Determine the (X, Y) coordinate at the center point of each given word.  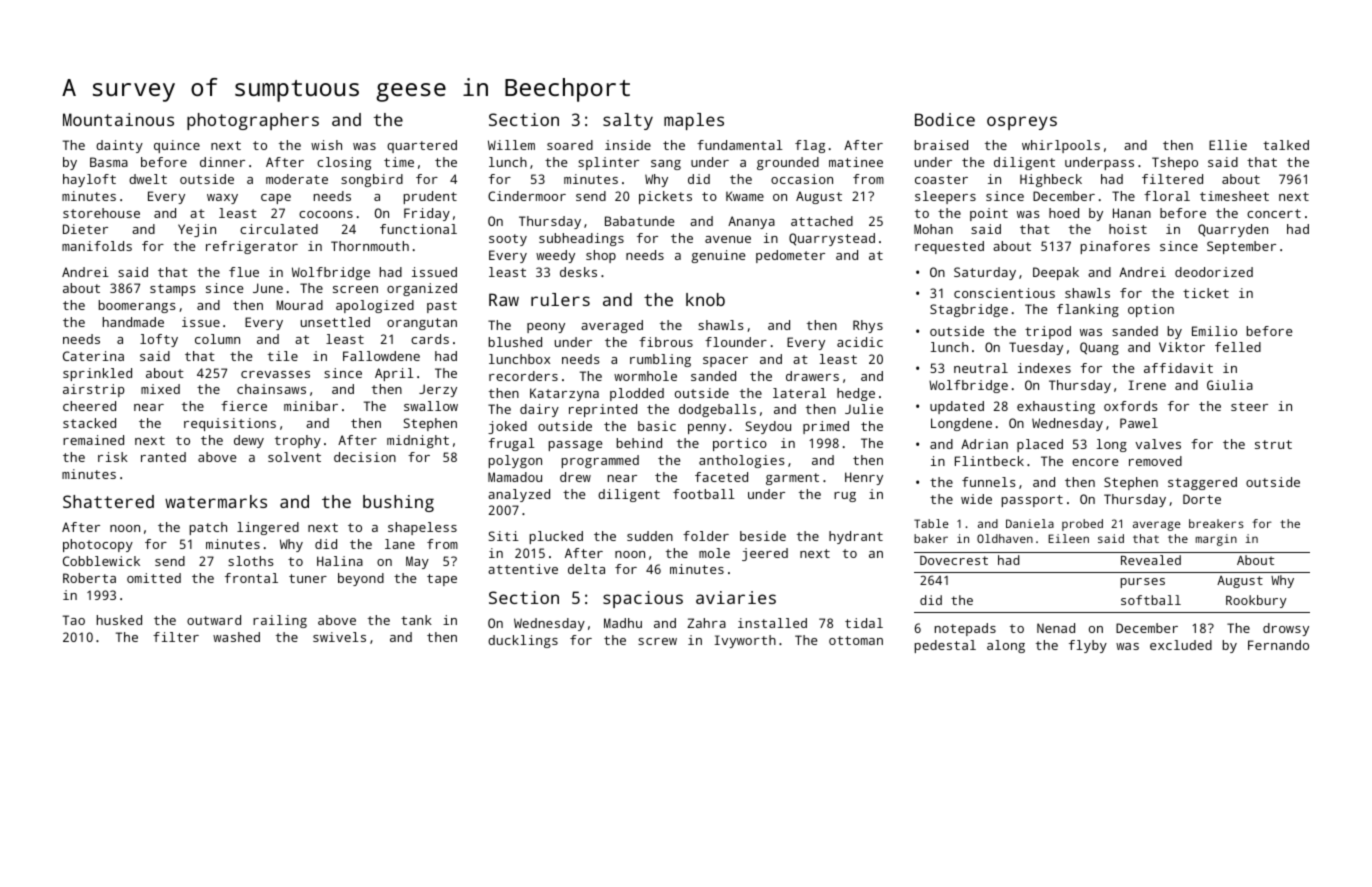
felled (1238, 347)
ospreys (1022, 123)
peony (546, 328)
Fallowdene (381, 356)
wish (326, 145)
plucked (556, 537)
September (1241, 247)
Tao (74, 620)
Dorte (1202, 499)
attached (822, 221)
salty (628, 121)
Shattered (108, 501)
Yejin (197, 230)
